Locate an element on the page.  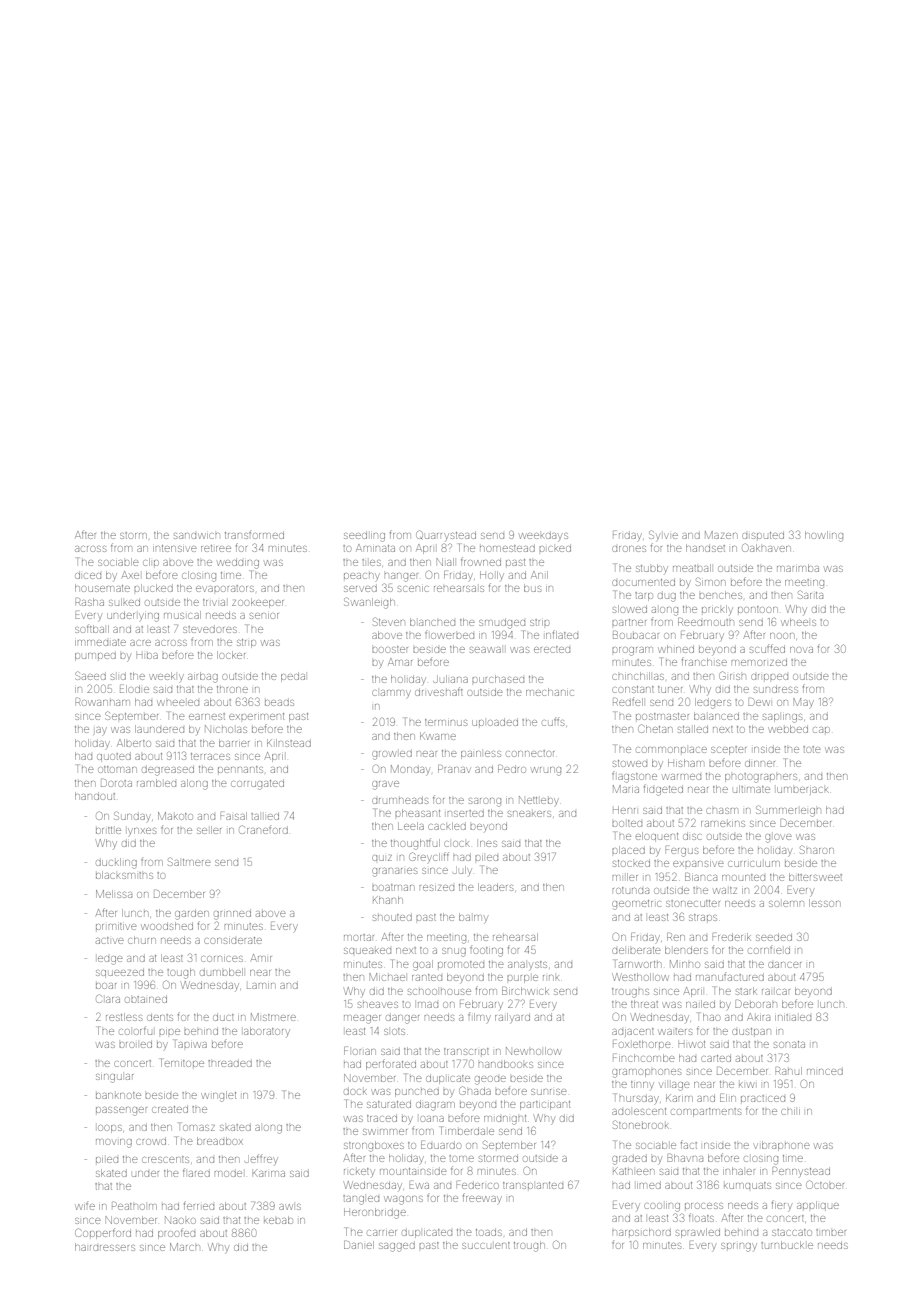
bus is located at coordinates (532, 588).
